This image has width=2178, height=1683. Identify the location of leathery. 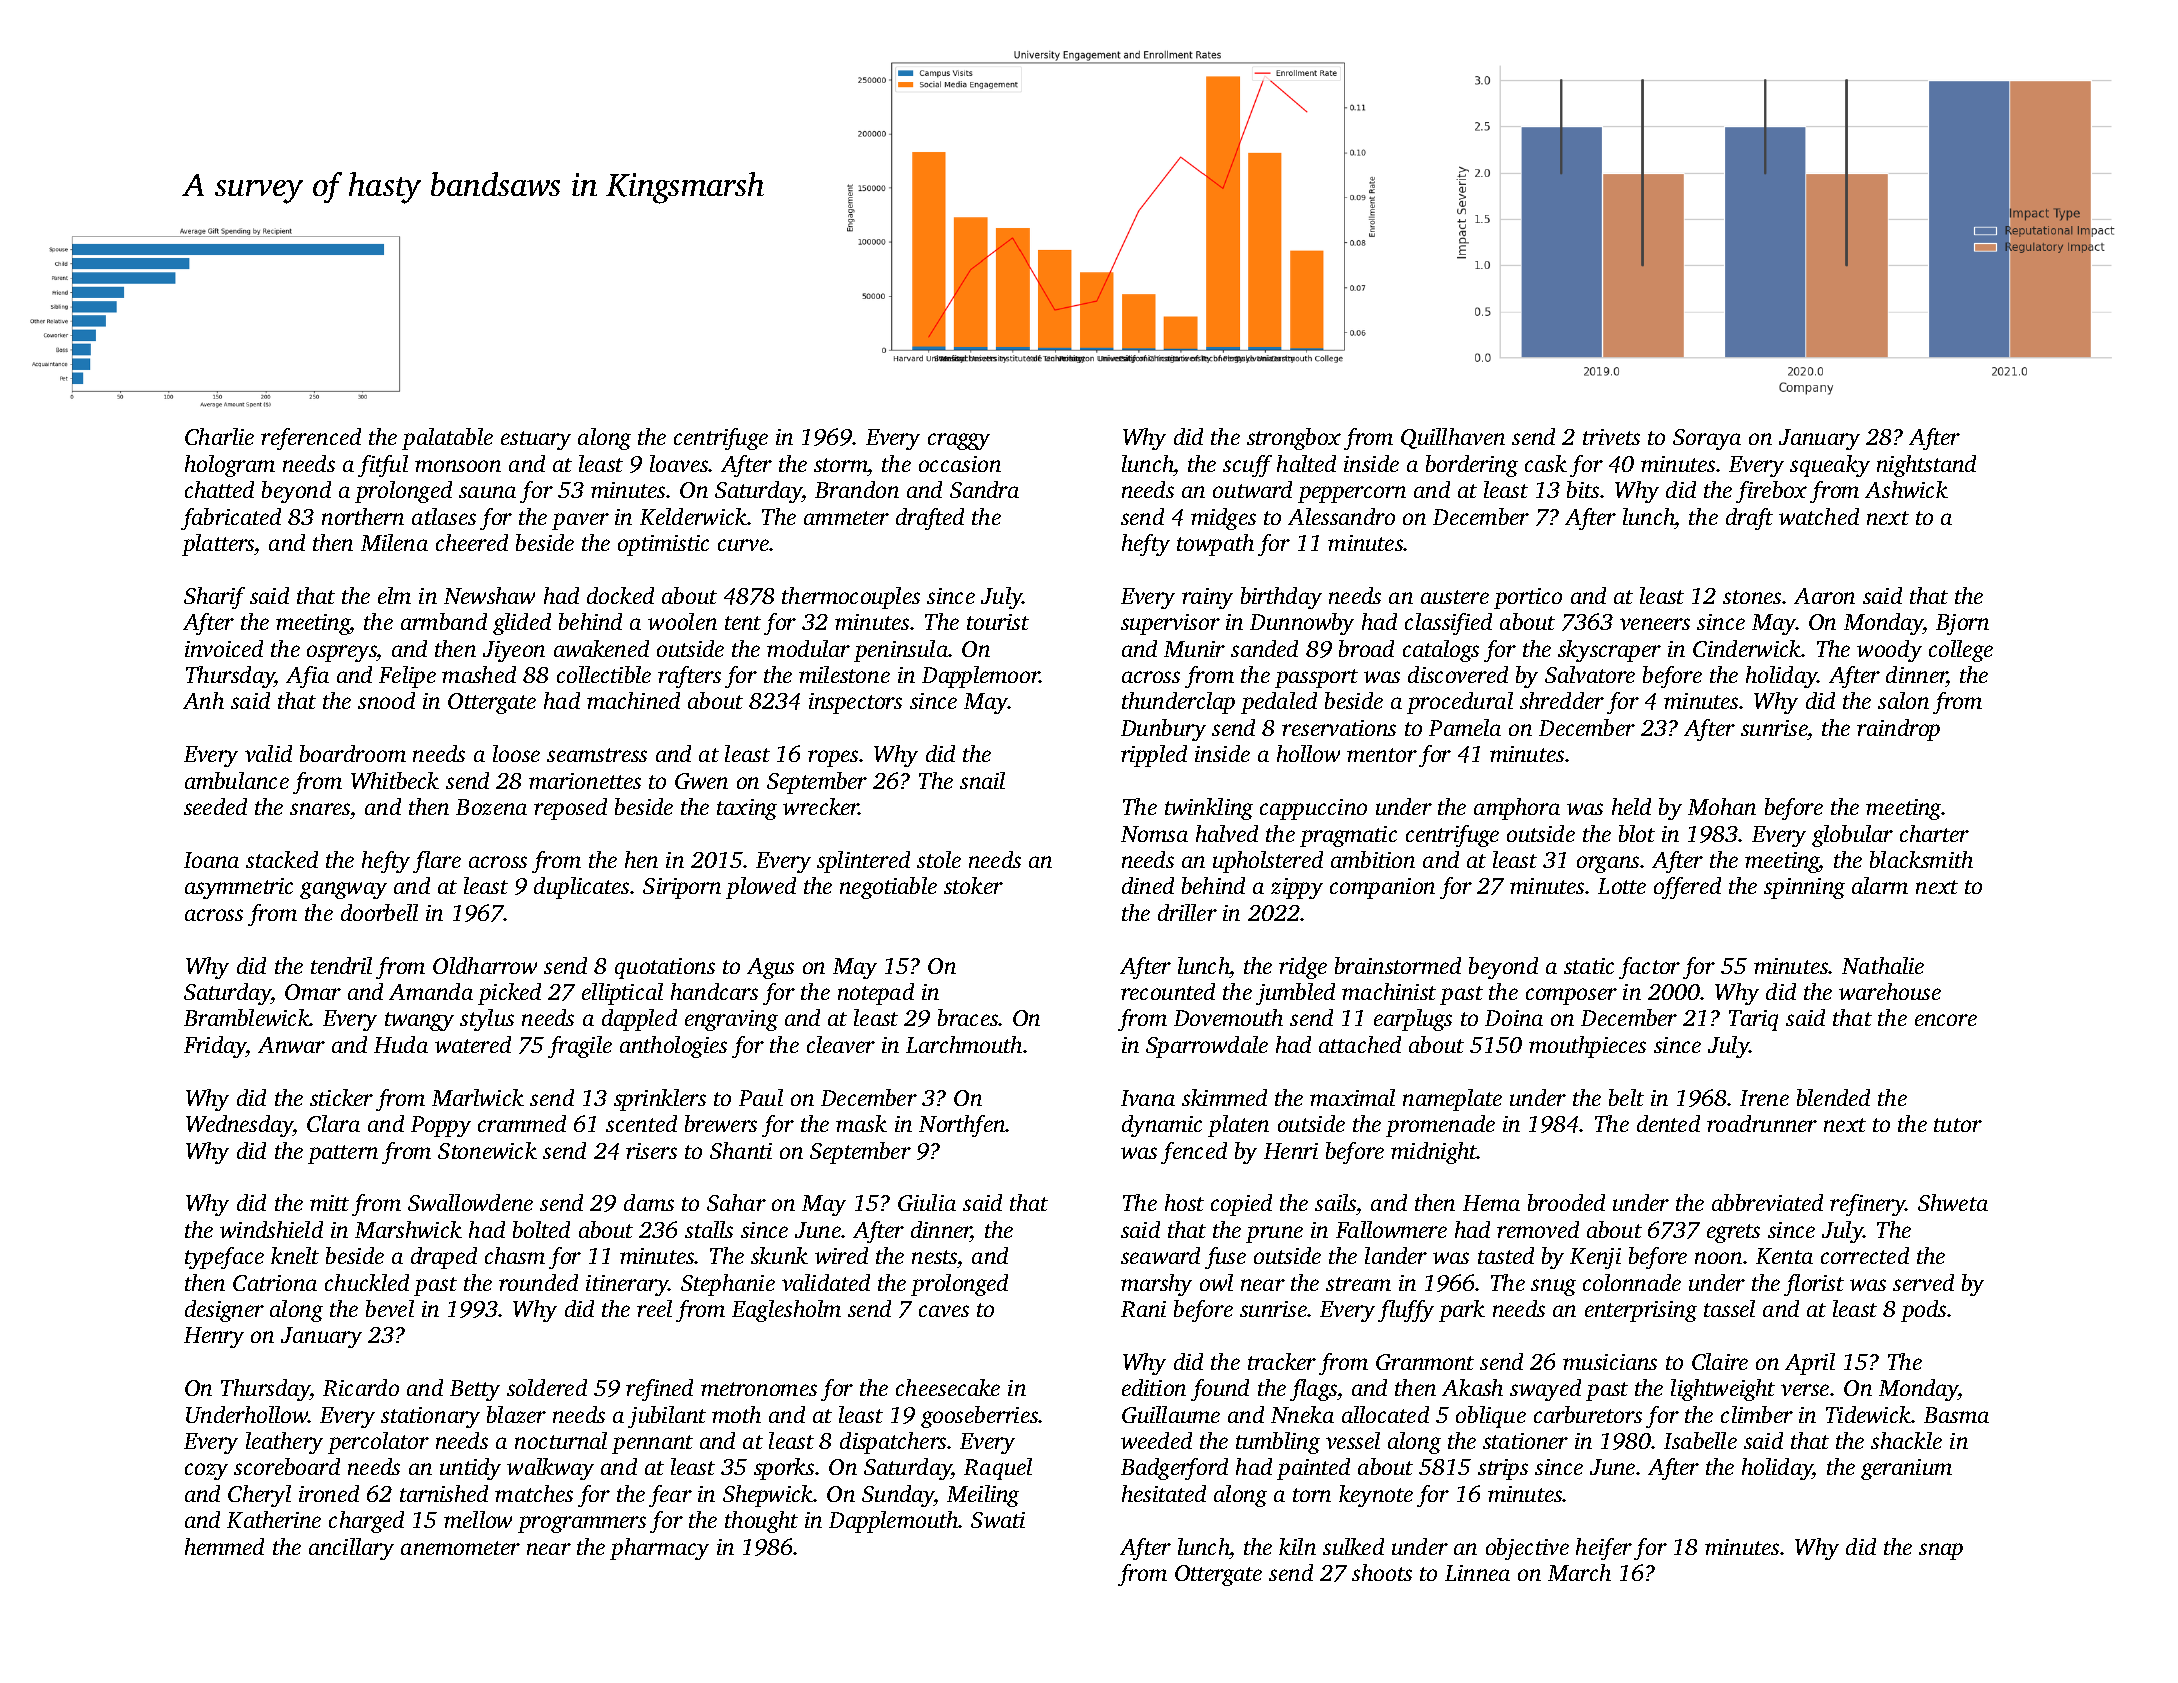
(284, 1443).
